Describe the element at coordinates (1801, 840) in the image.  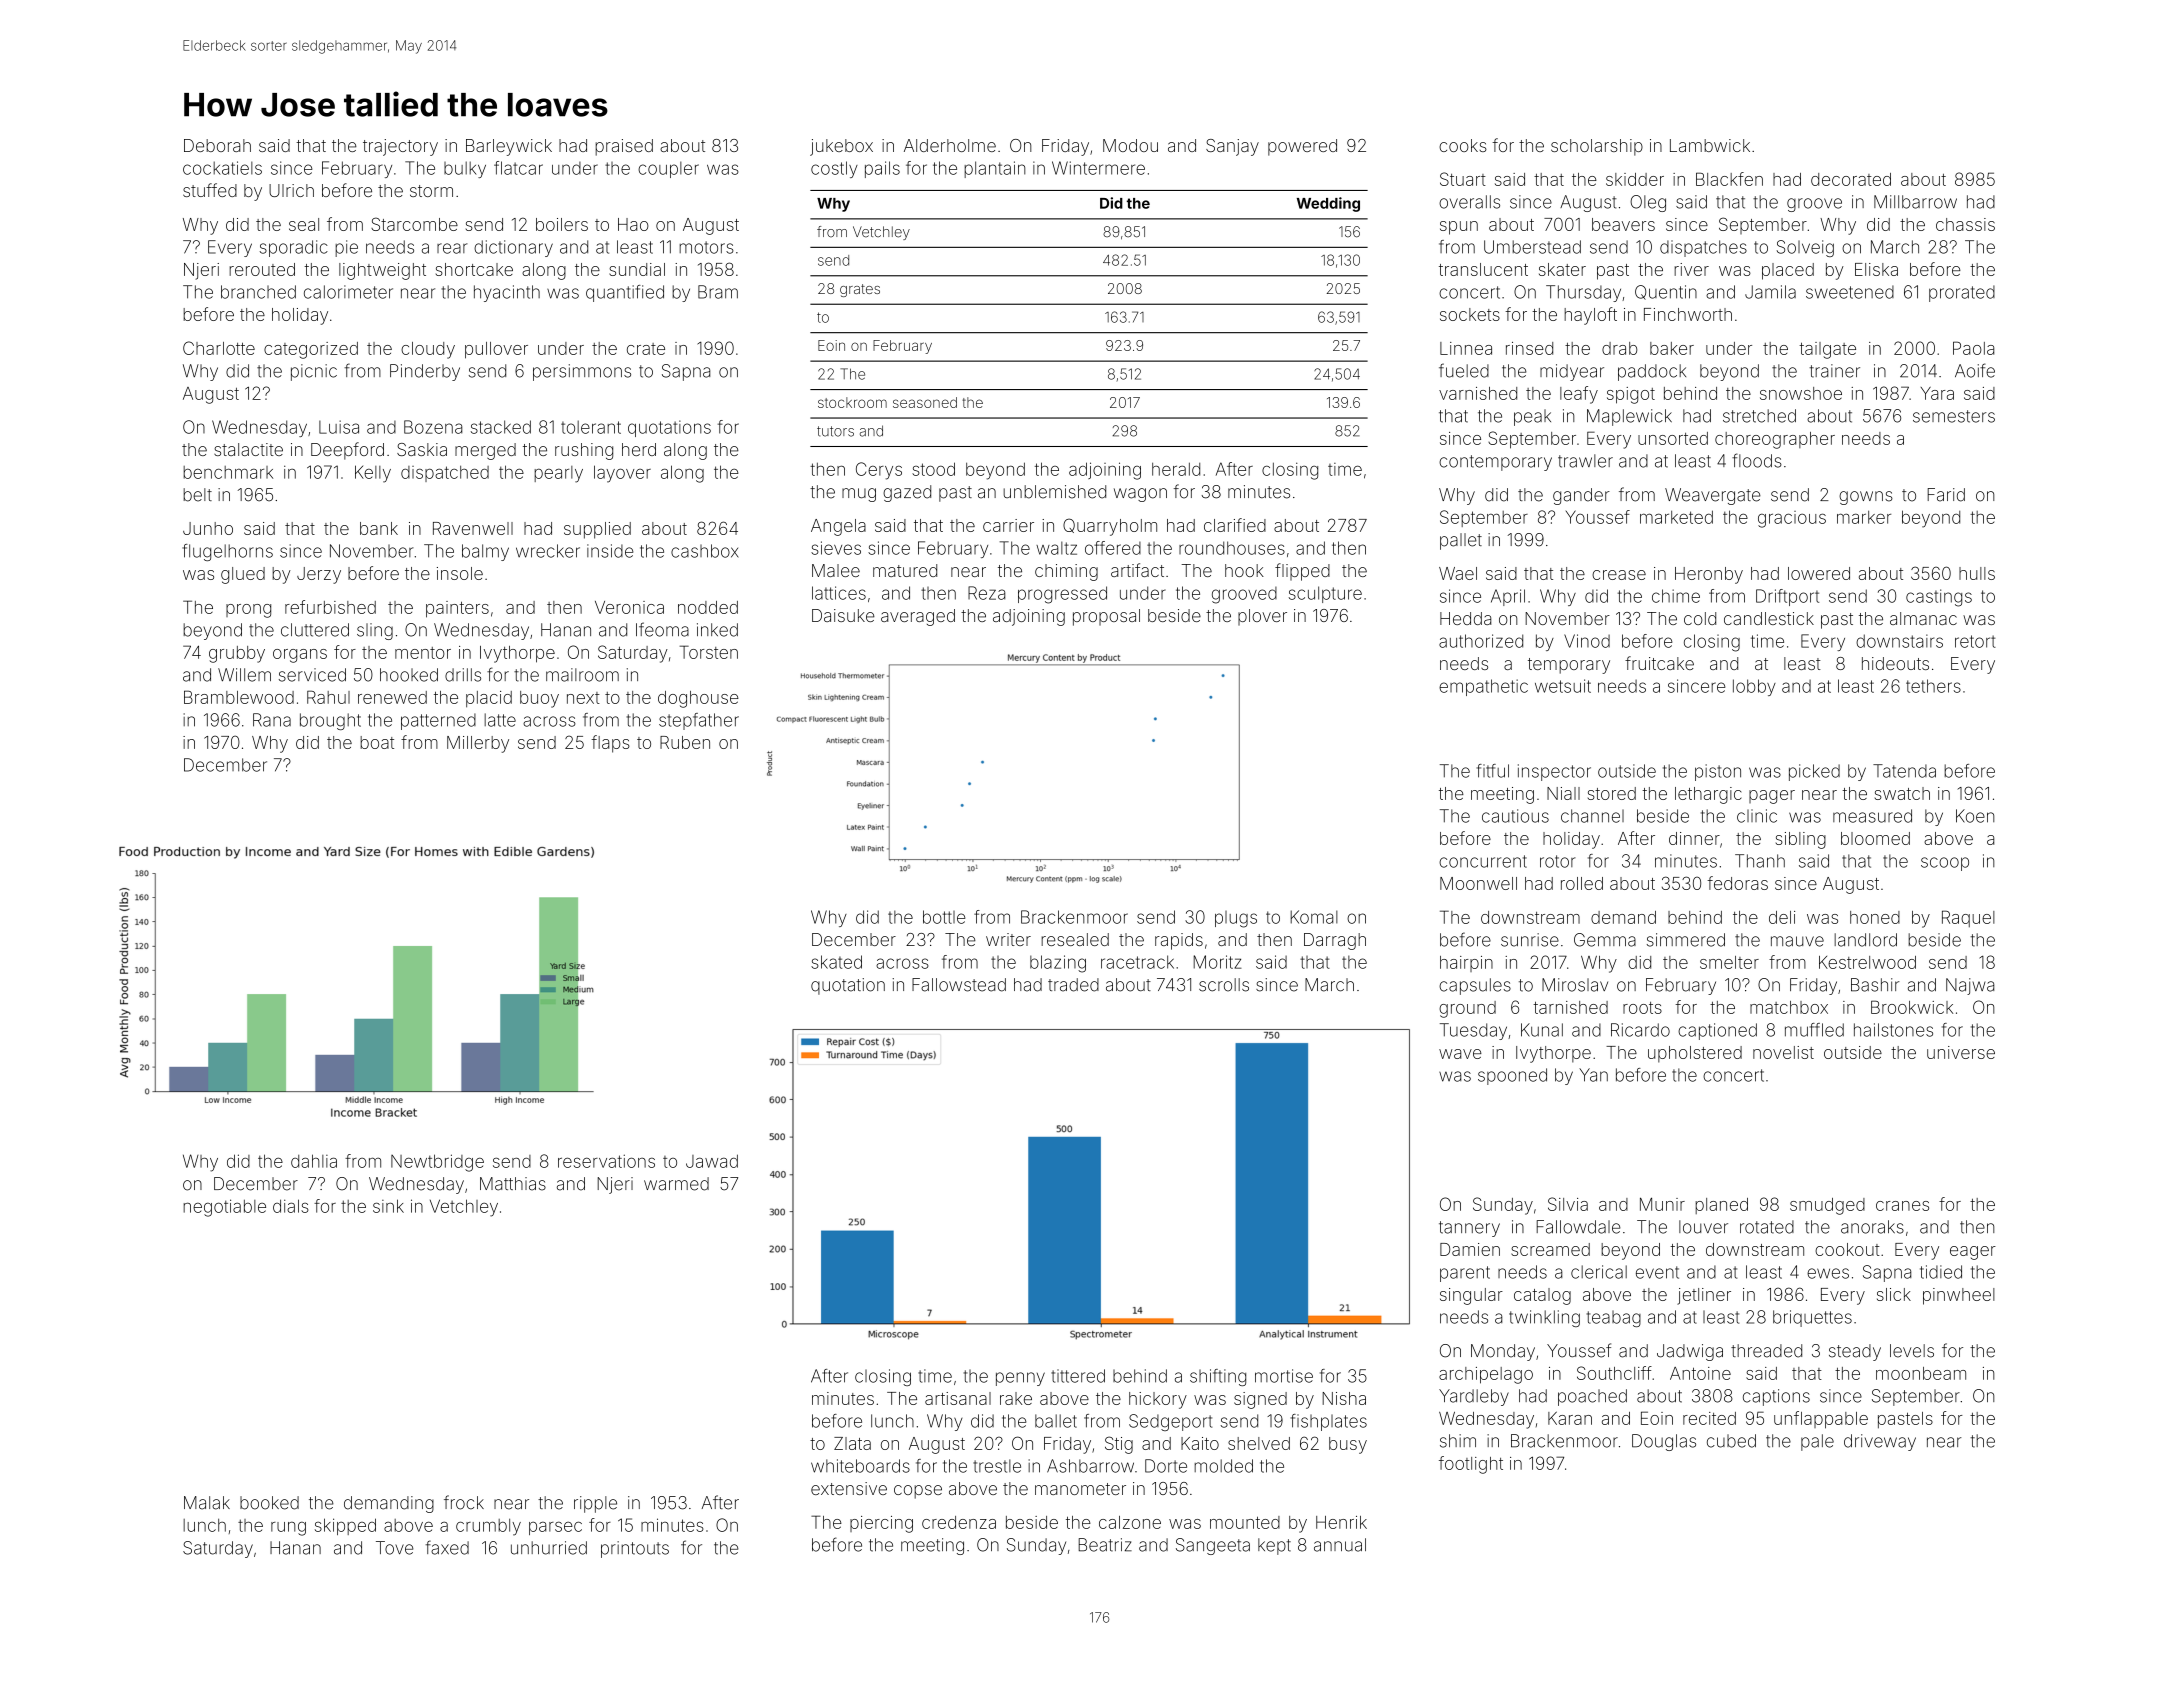
I see `sibling` at that location.
